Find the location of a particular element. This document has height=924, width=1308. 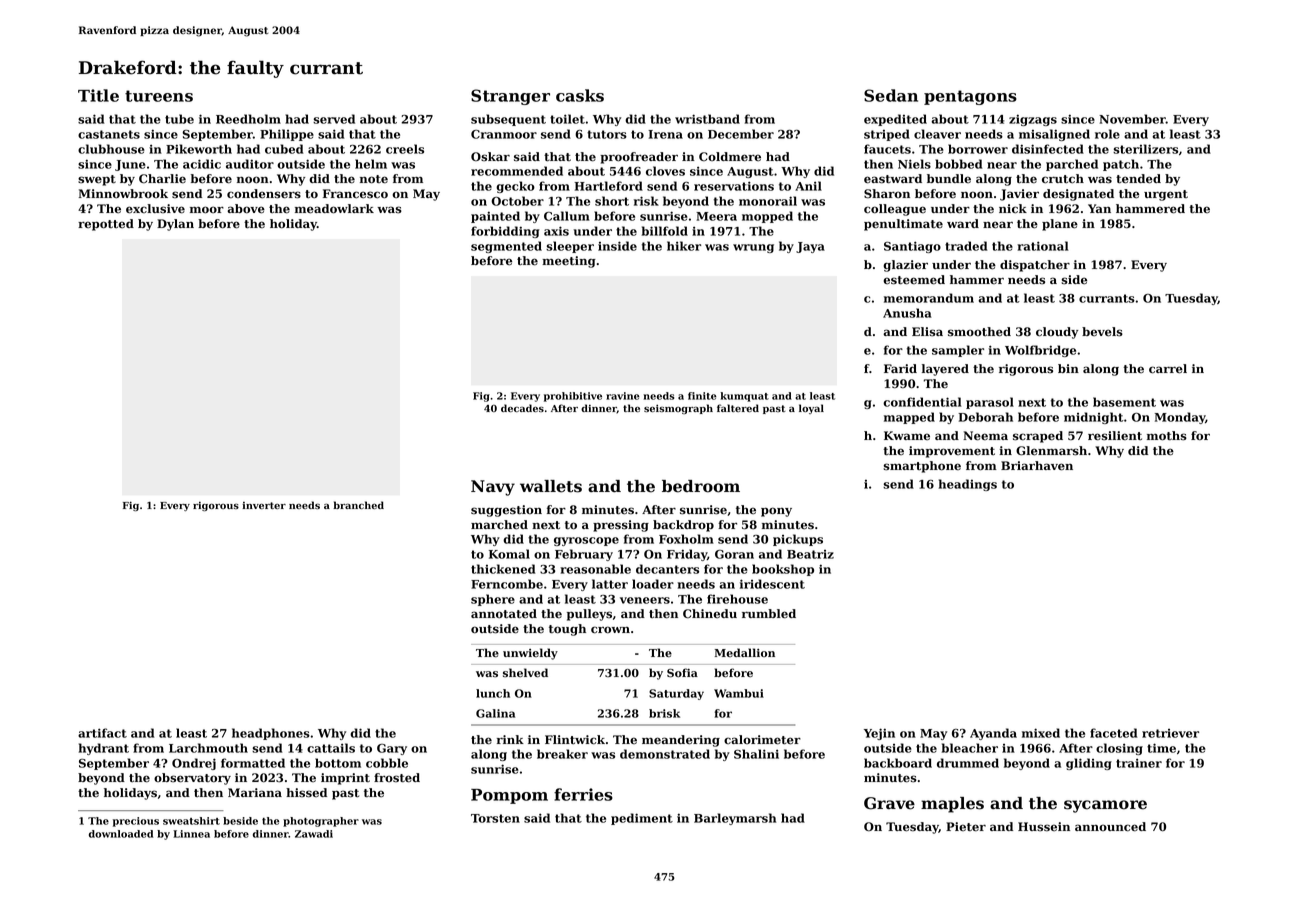

pentagons is located at coordinates (970, 97).
